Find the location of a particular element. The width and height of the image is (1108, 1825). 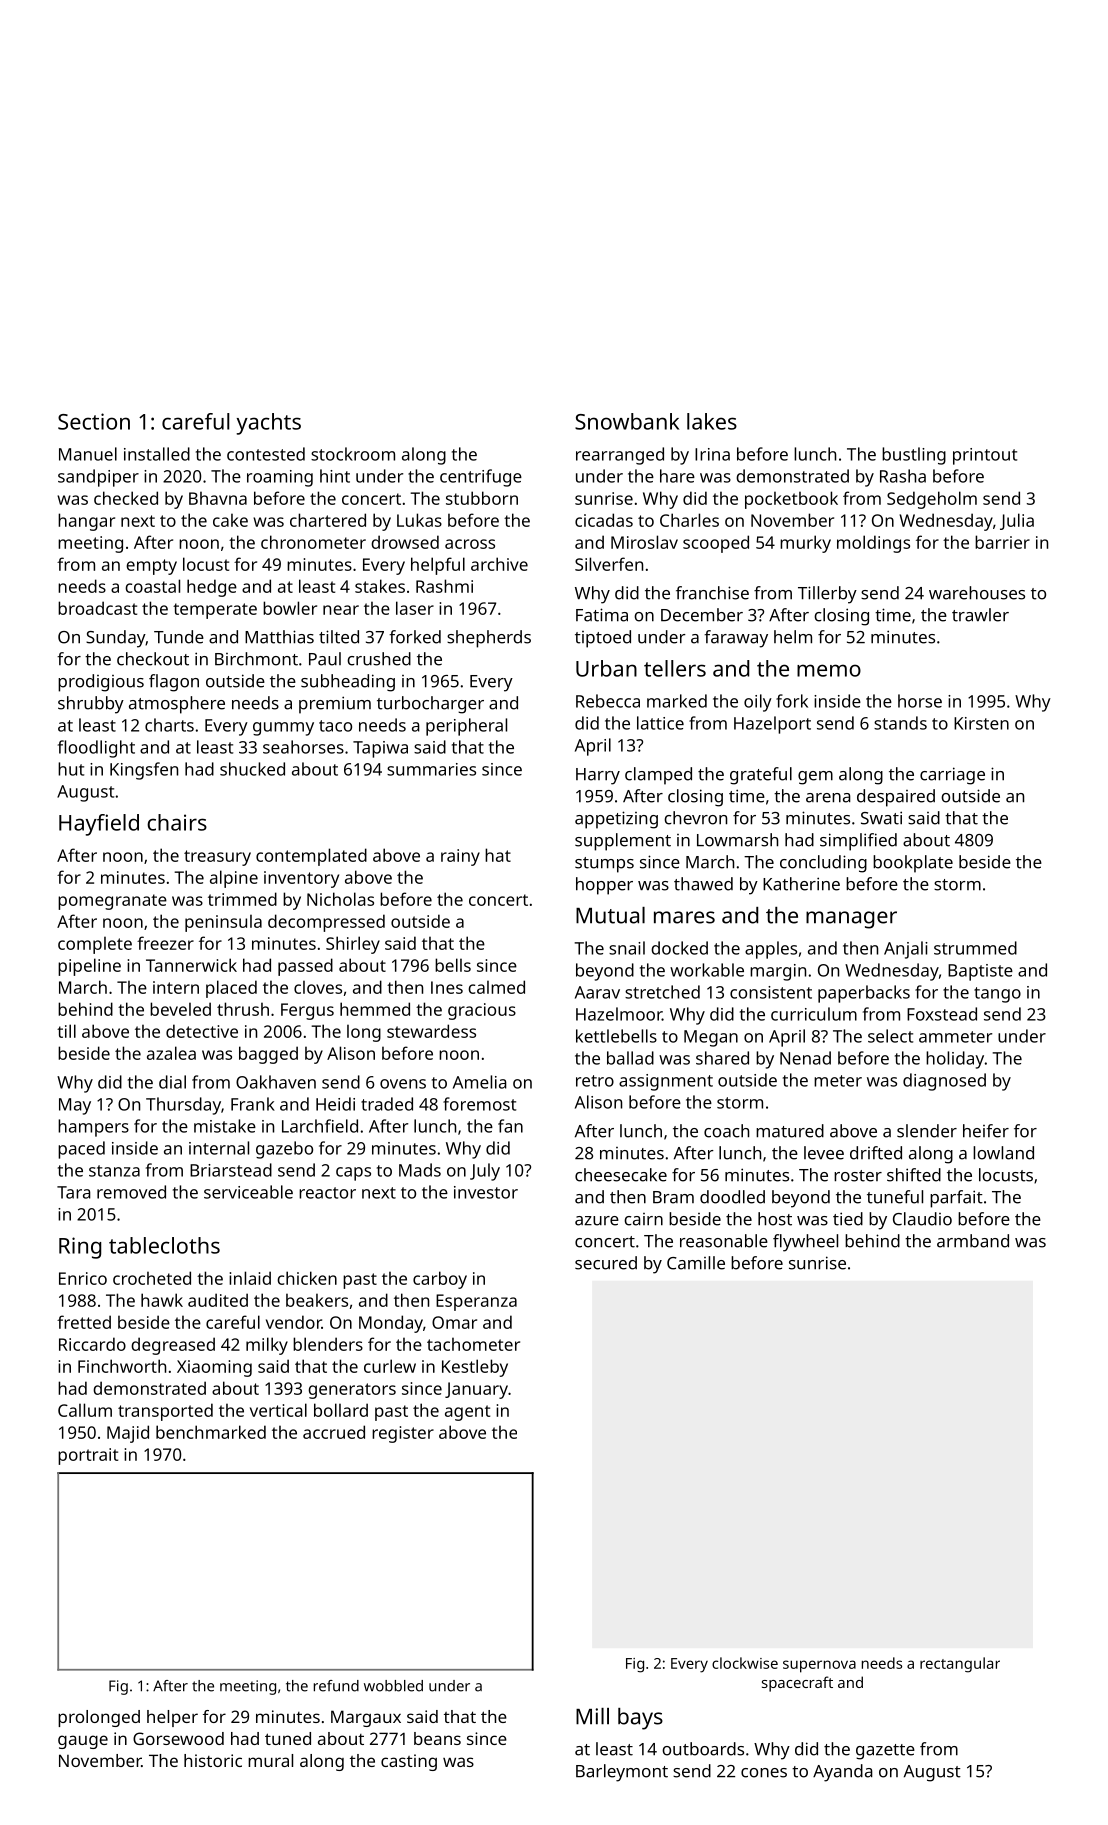

lakes is located at coordinates (712, 421).
